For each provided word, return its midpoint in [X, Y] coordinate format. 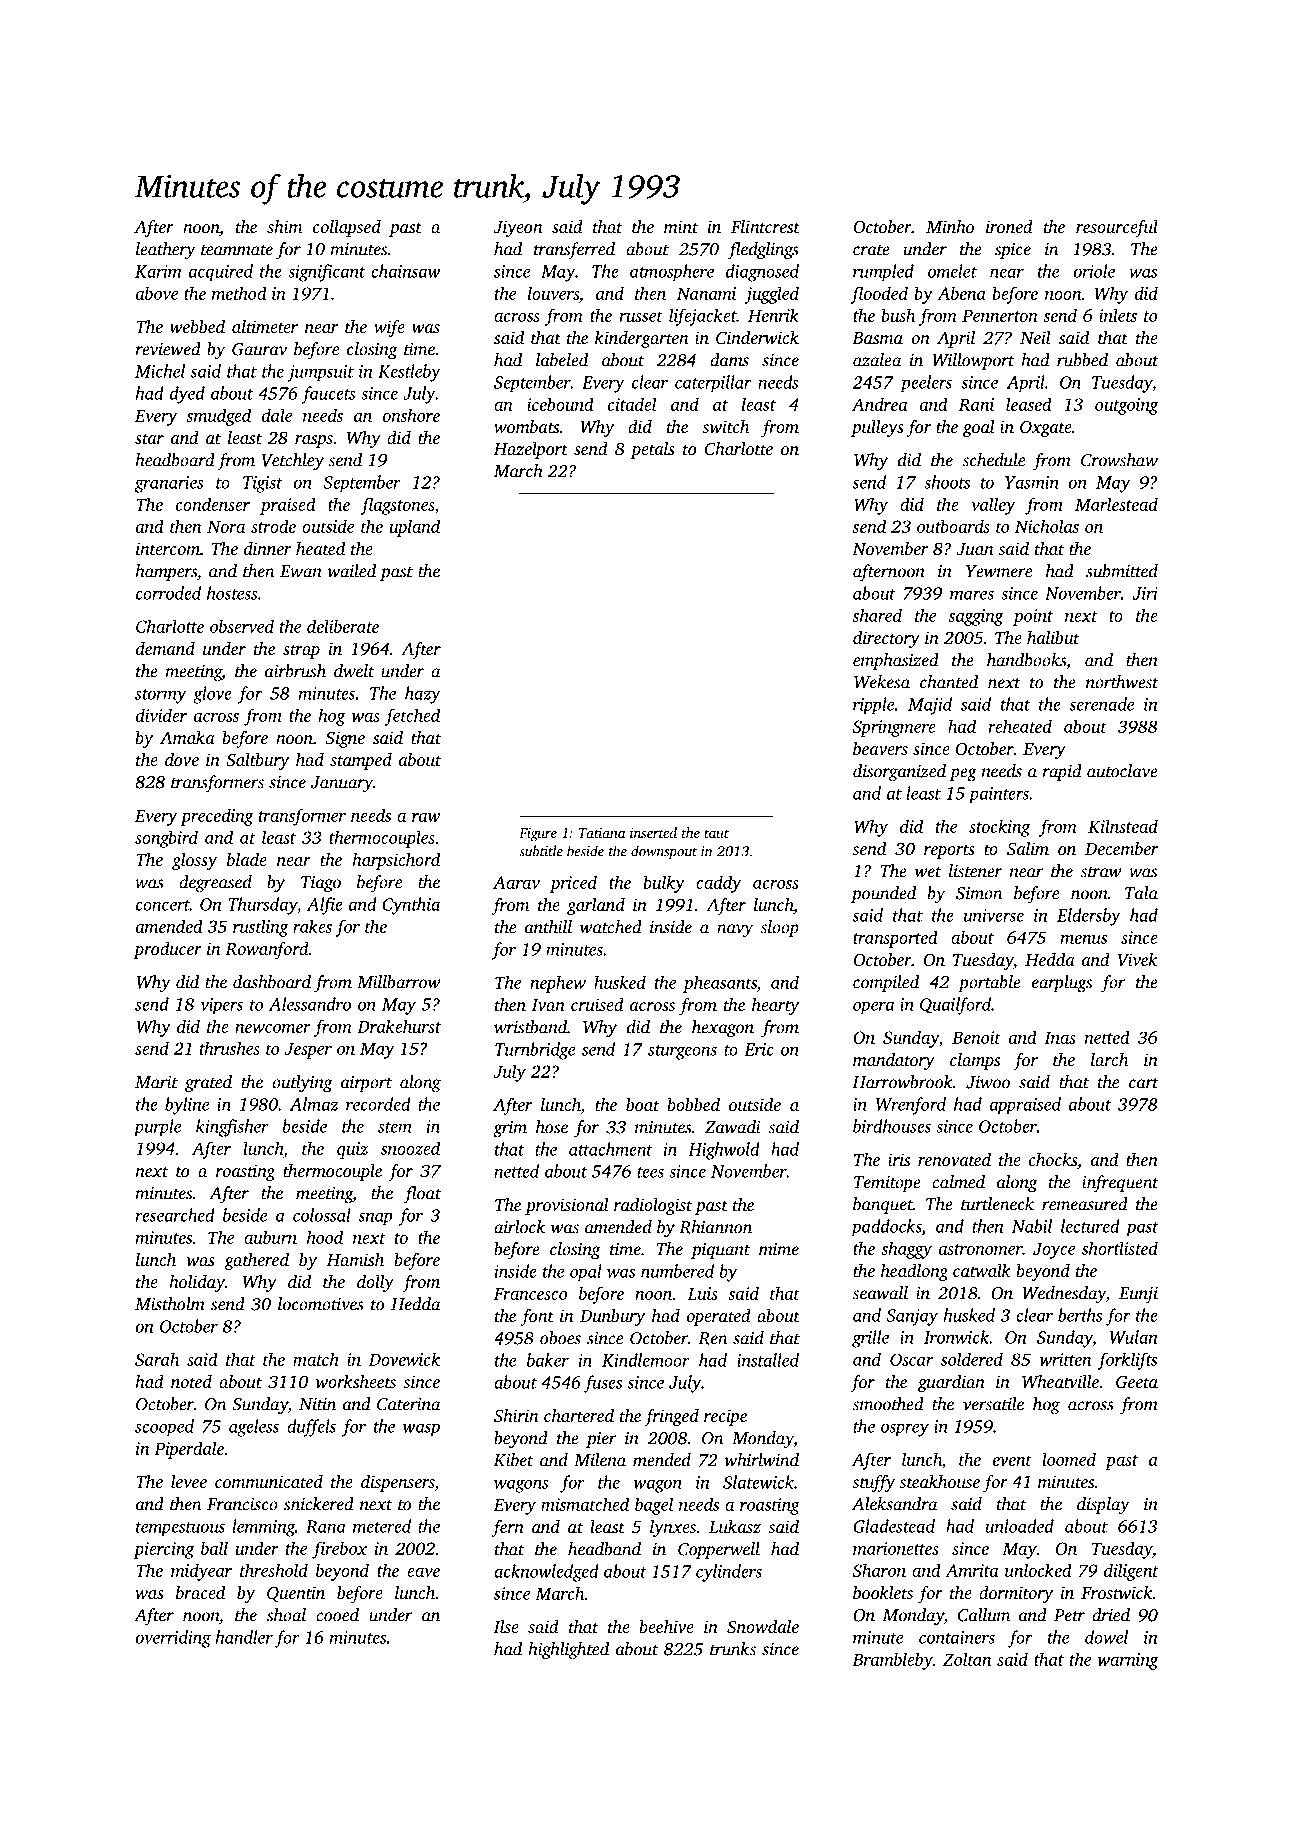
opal [586, 1273]
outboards [953, 526]
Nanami [706, 293]
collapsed [347, 228]
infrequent [1120, 1184]
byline [187, 1106]
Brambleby [892, 1661]
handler [244, 1637]
